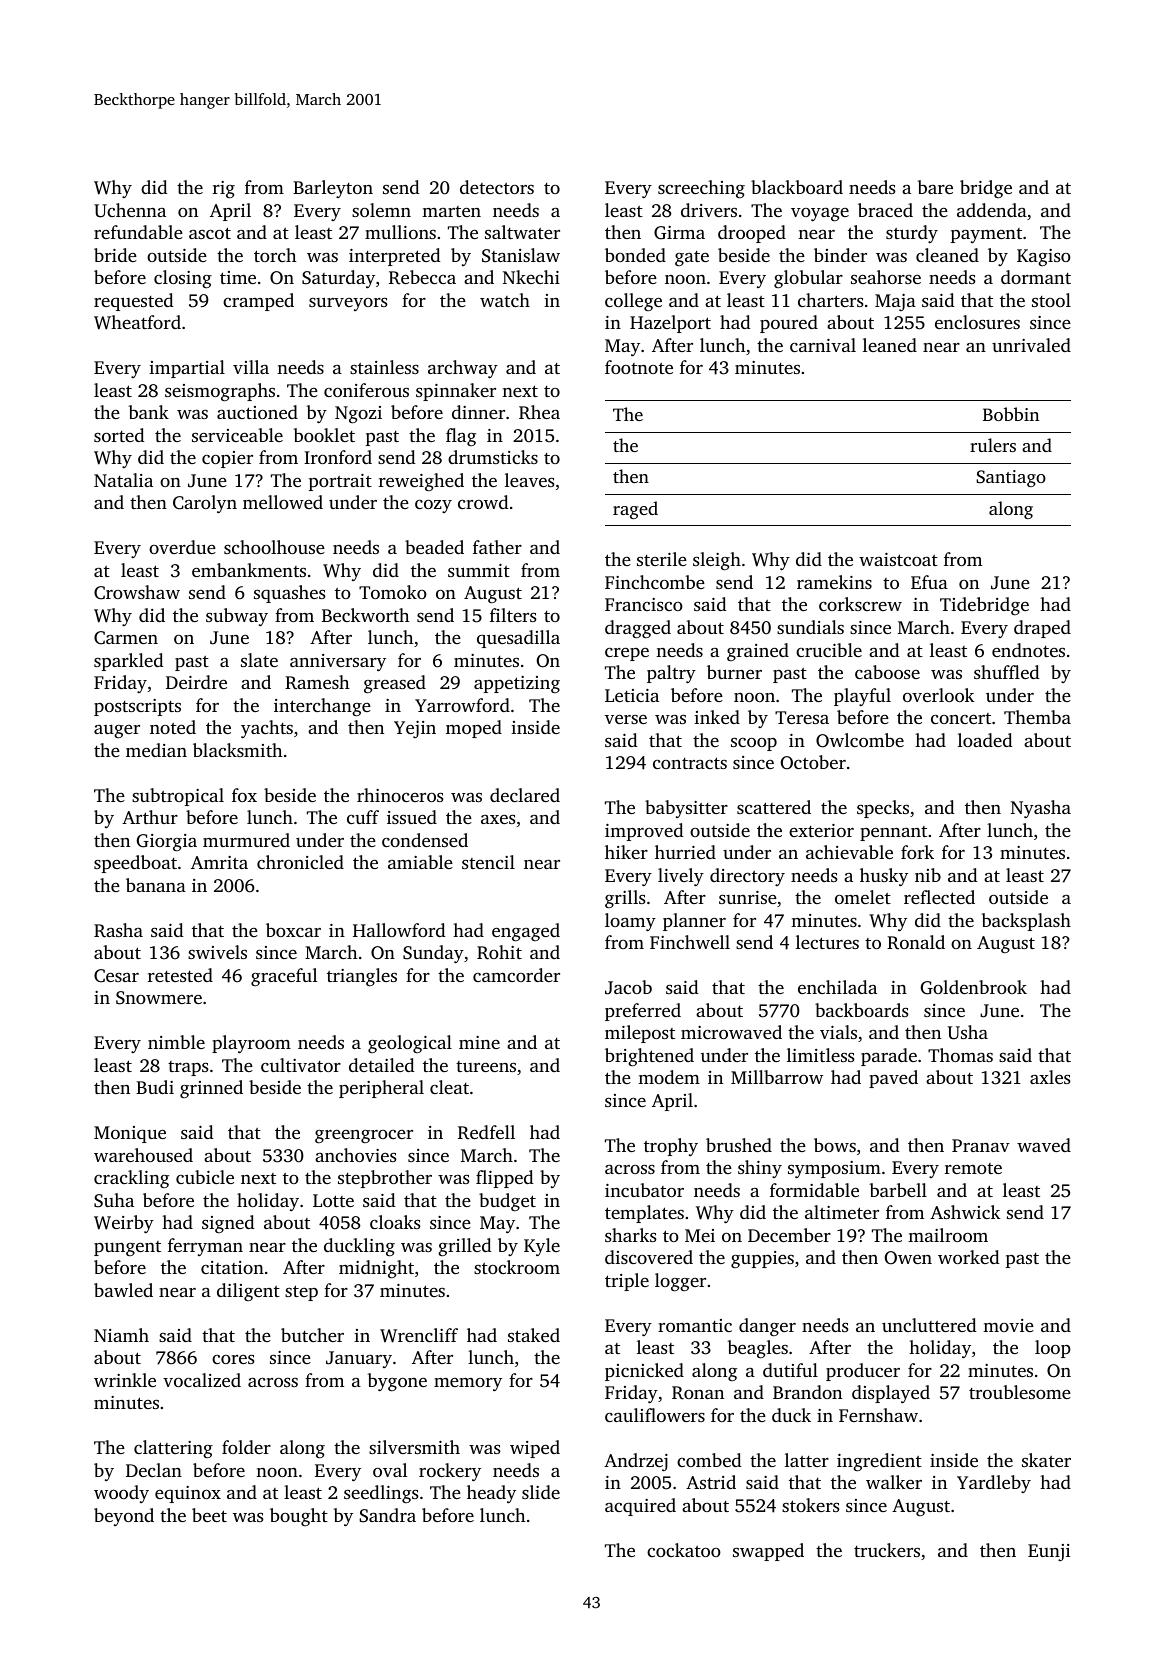  Describe the element at coordinates (300, 862) in the screenshot. I see `chronicled` at that location.
